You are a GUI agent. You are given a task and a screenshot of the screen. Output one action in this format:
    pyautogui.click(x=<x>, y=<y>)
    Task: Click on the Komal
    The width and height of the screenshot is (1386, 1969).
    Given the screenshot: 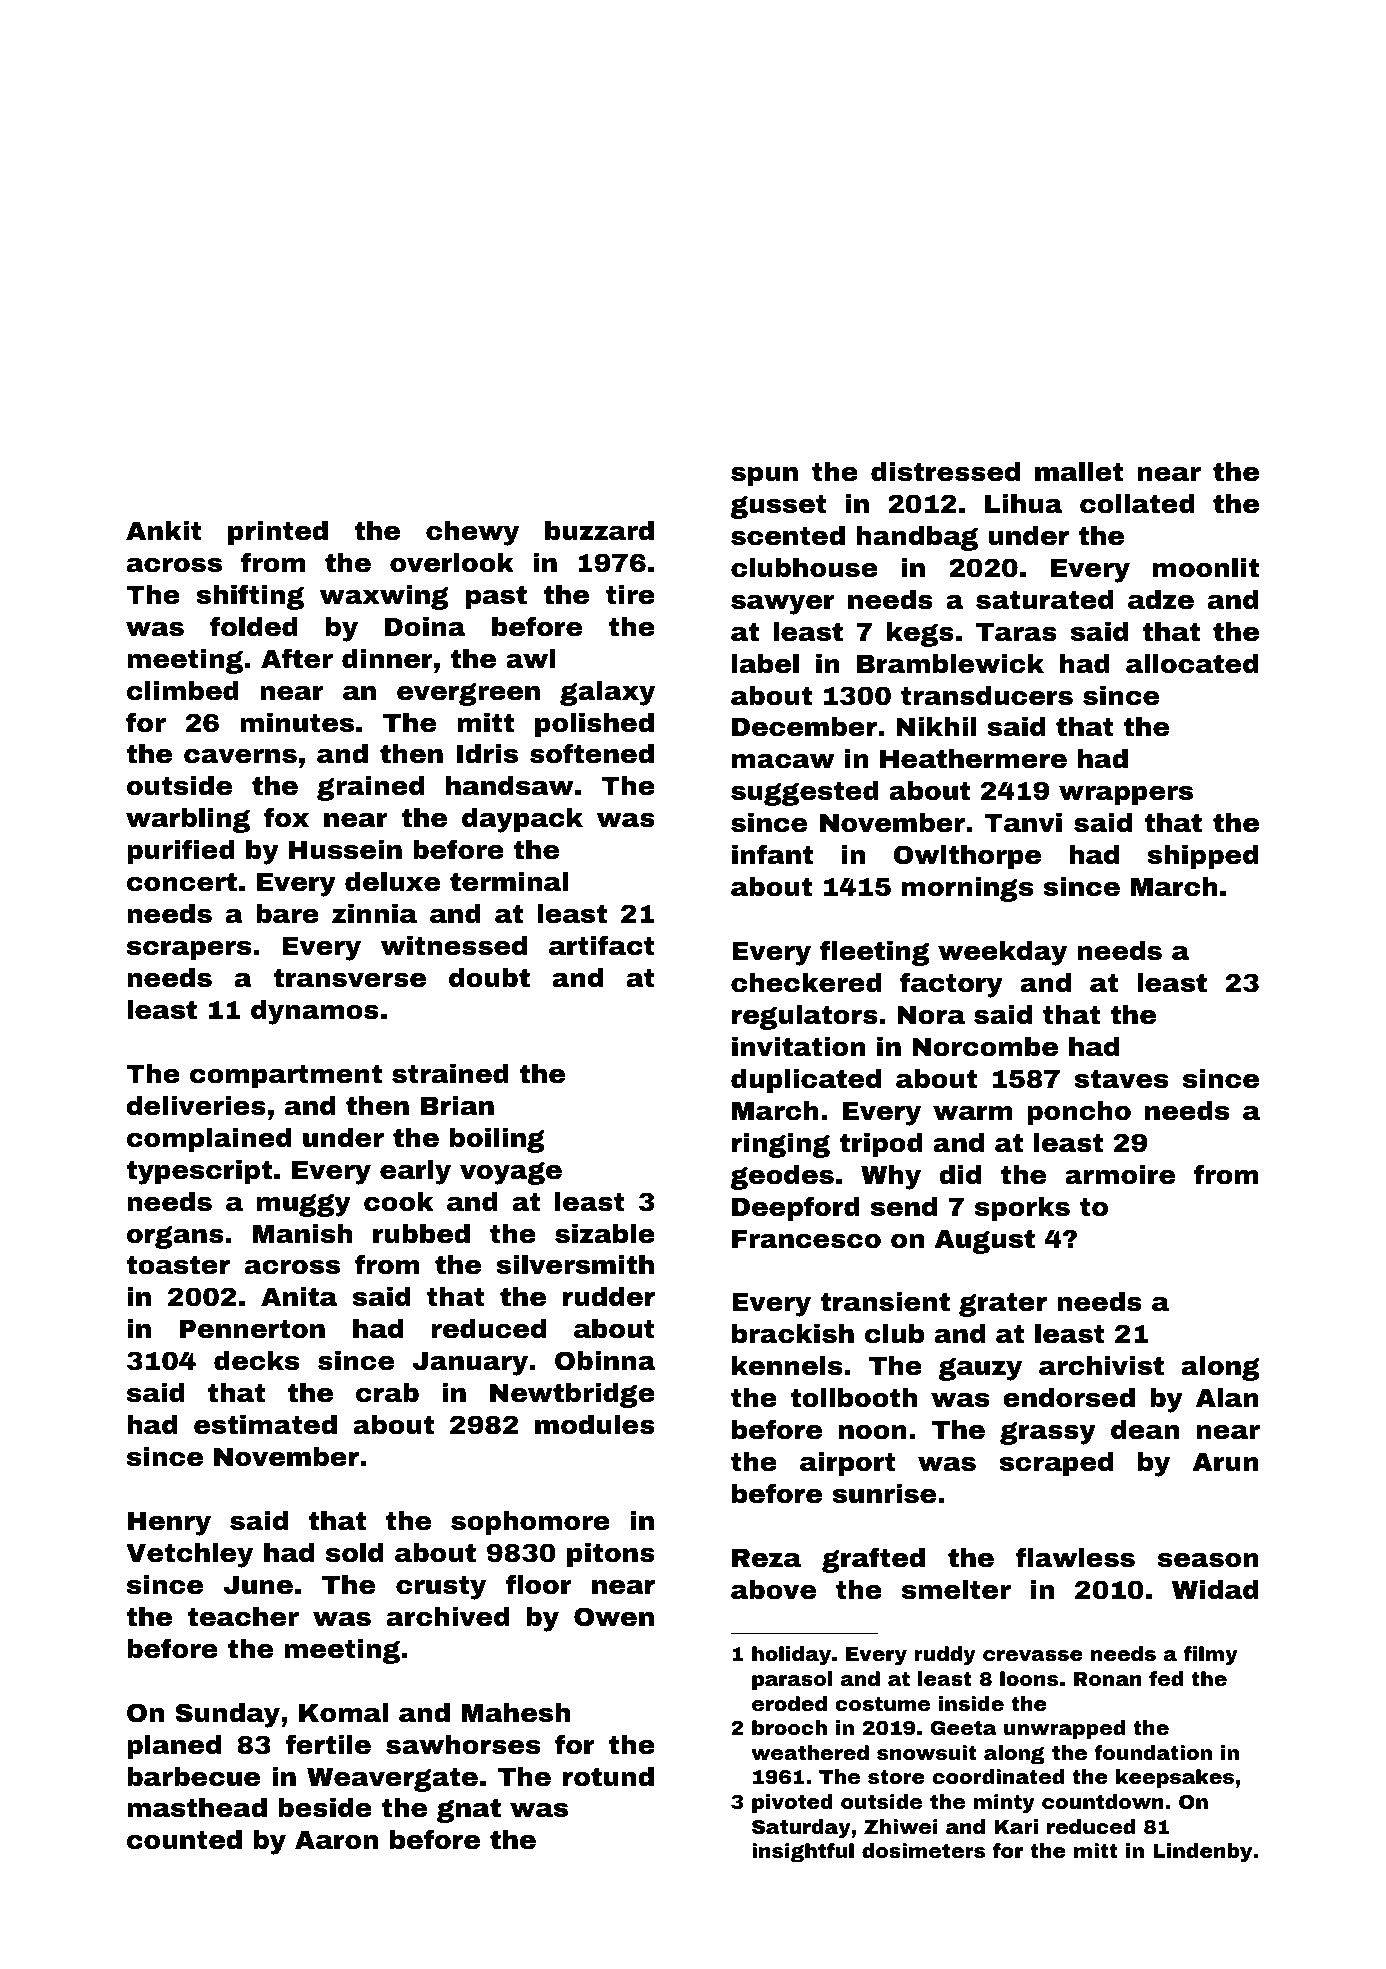 What is the action you would take?
    pyautogui.click(x=343, y=1713)
